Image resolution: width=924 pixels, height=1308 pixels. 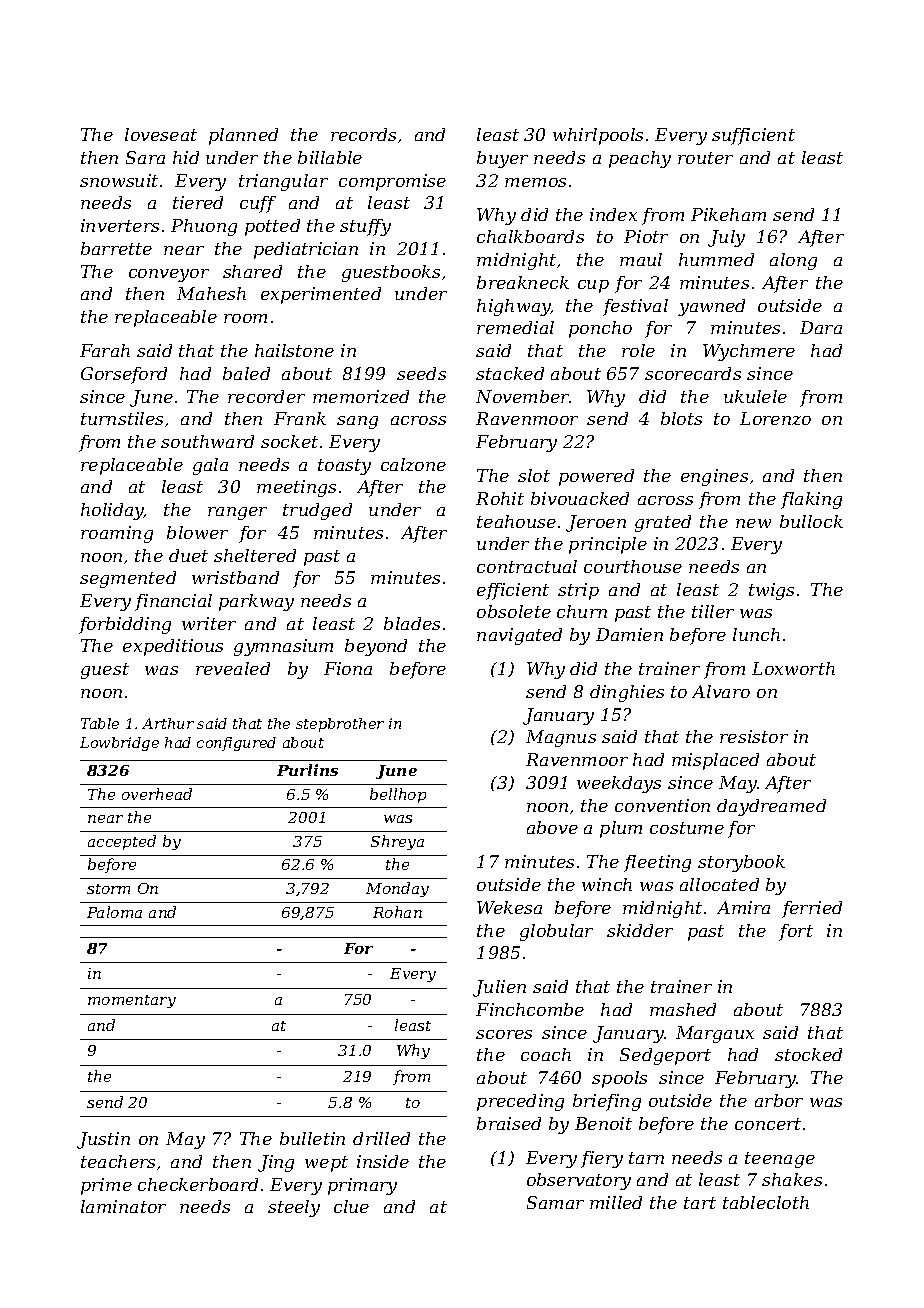 What do you see at coordinates (499, 988) in the screenshot?
I see `Julien` at bounding box center [499, 988].
